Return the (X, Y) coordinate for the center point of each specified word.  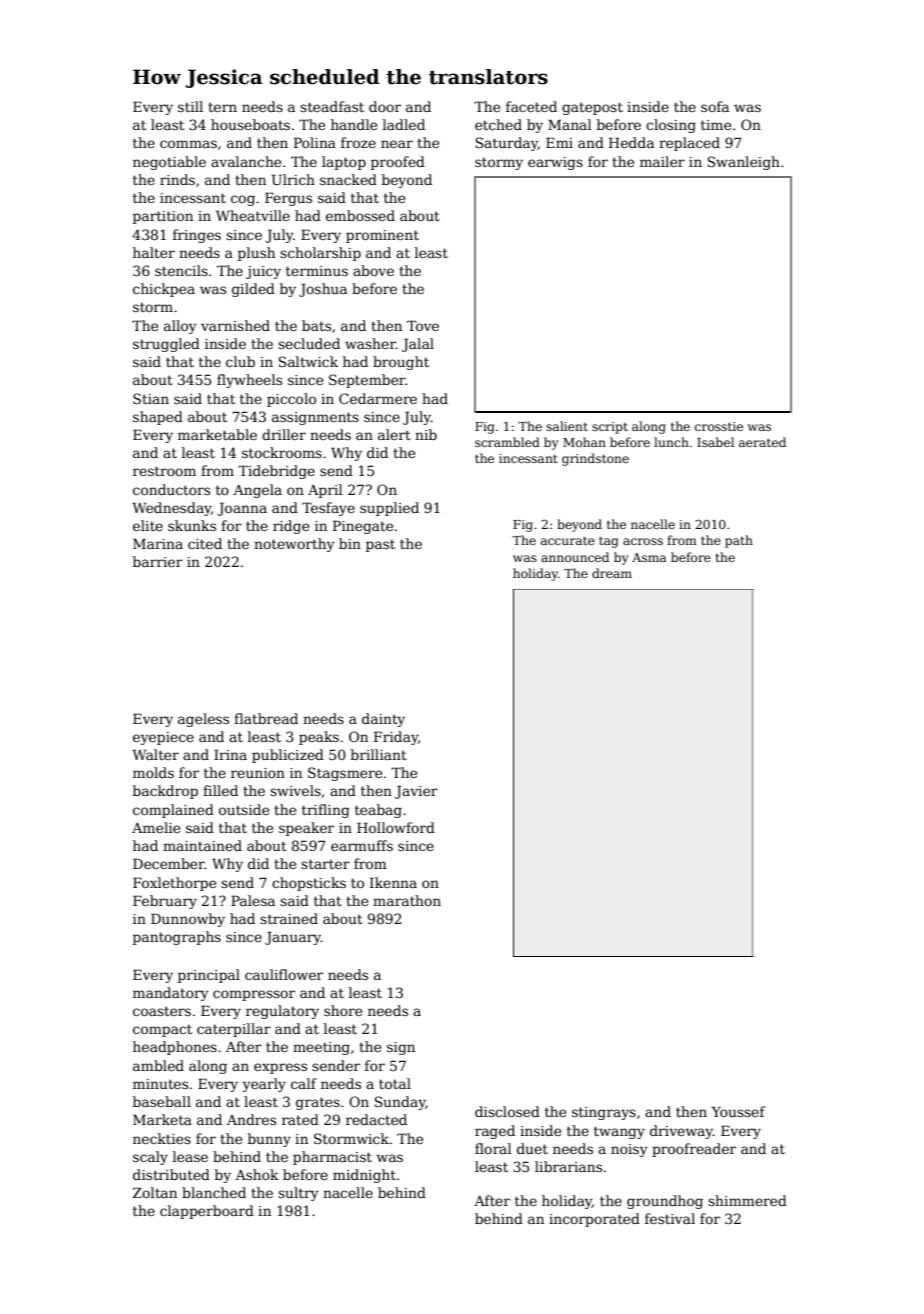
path (739, 541)
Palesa (253, 900)
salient (567, 426)
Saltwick (308, 361)
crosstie (719, 426)
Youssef (739, 1111)
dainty (383, 720)
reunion (258, 773)
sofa (715, 106)
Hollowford (396, 827)
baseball (162, 1101)
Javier (416, 792)
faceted (531, 106)
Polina (315, 142)
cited (205, 543)
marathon (407, 900)
